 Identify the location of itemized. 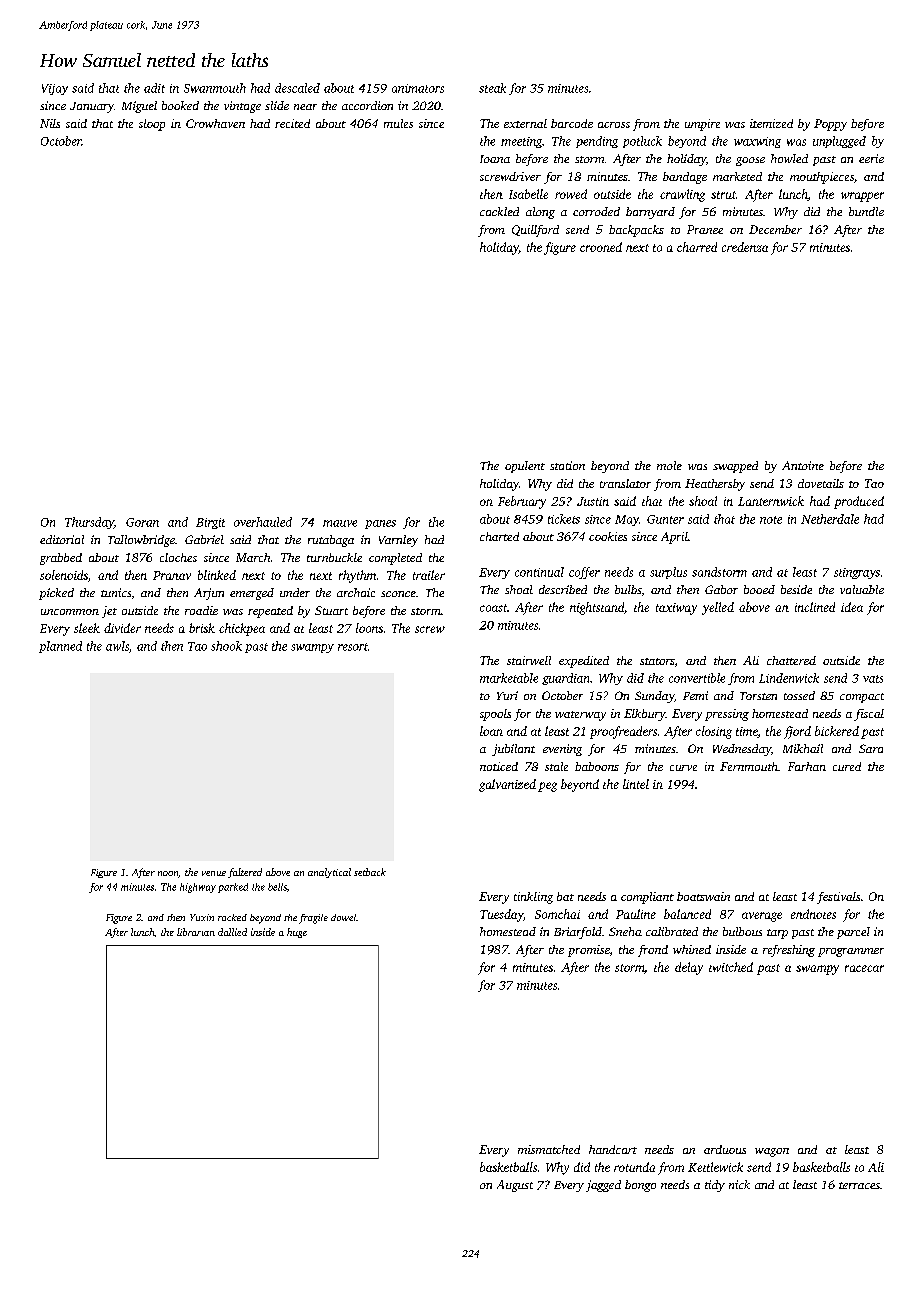
(771, 123).
